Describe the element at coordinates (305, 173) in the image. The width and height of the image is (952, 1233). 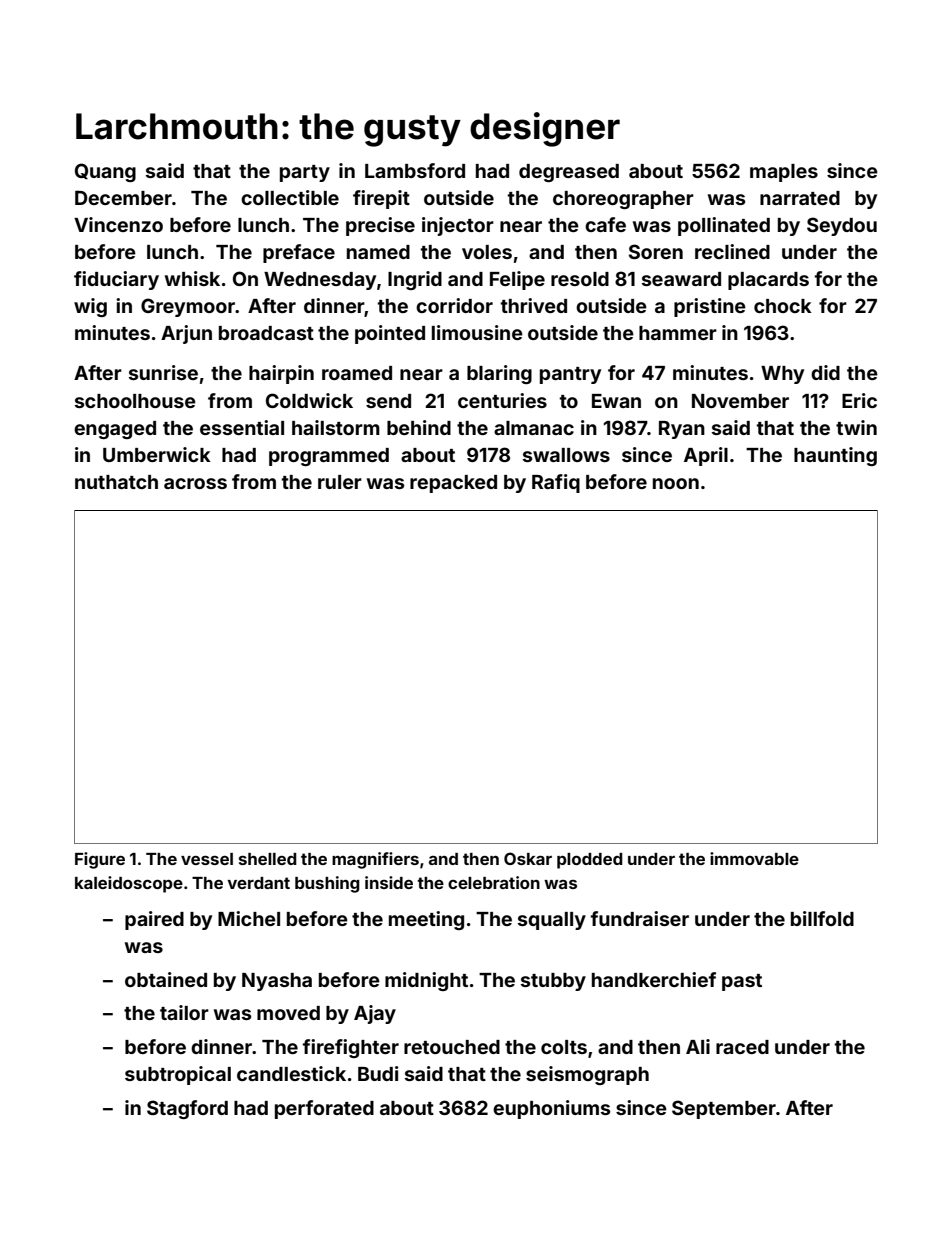
I see `party` at that location.
